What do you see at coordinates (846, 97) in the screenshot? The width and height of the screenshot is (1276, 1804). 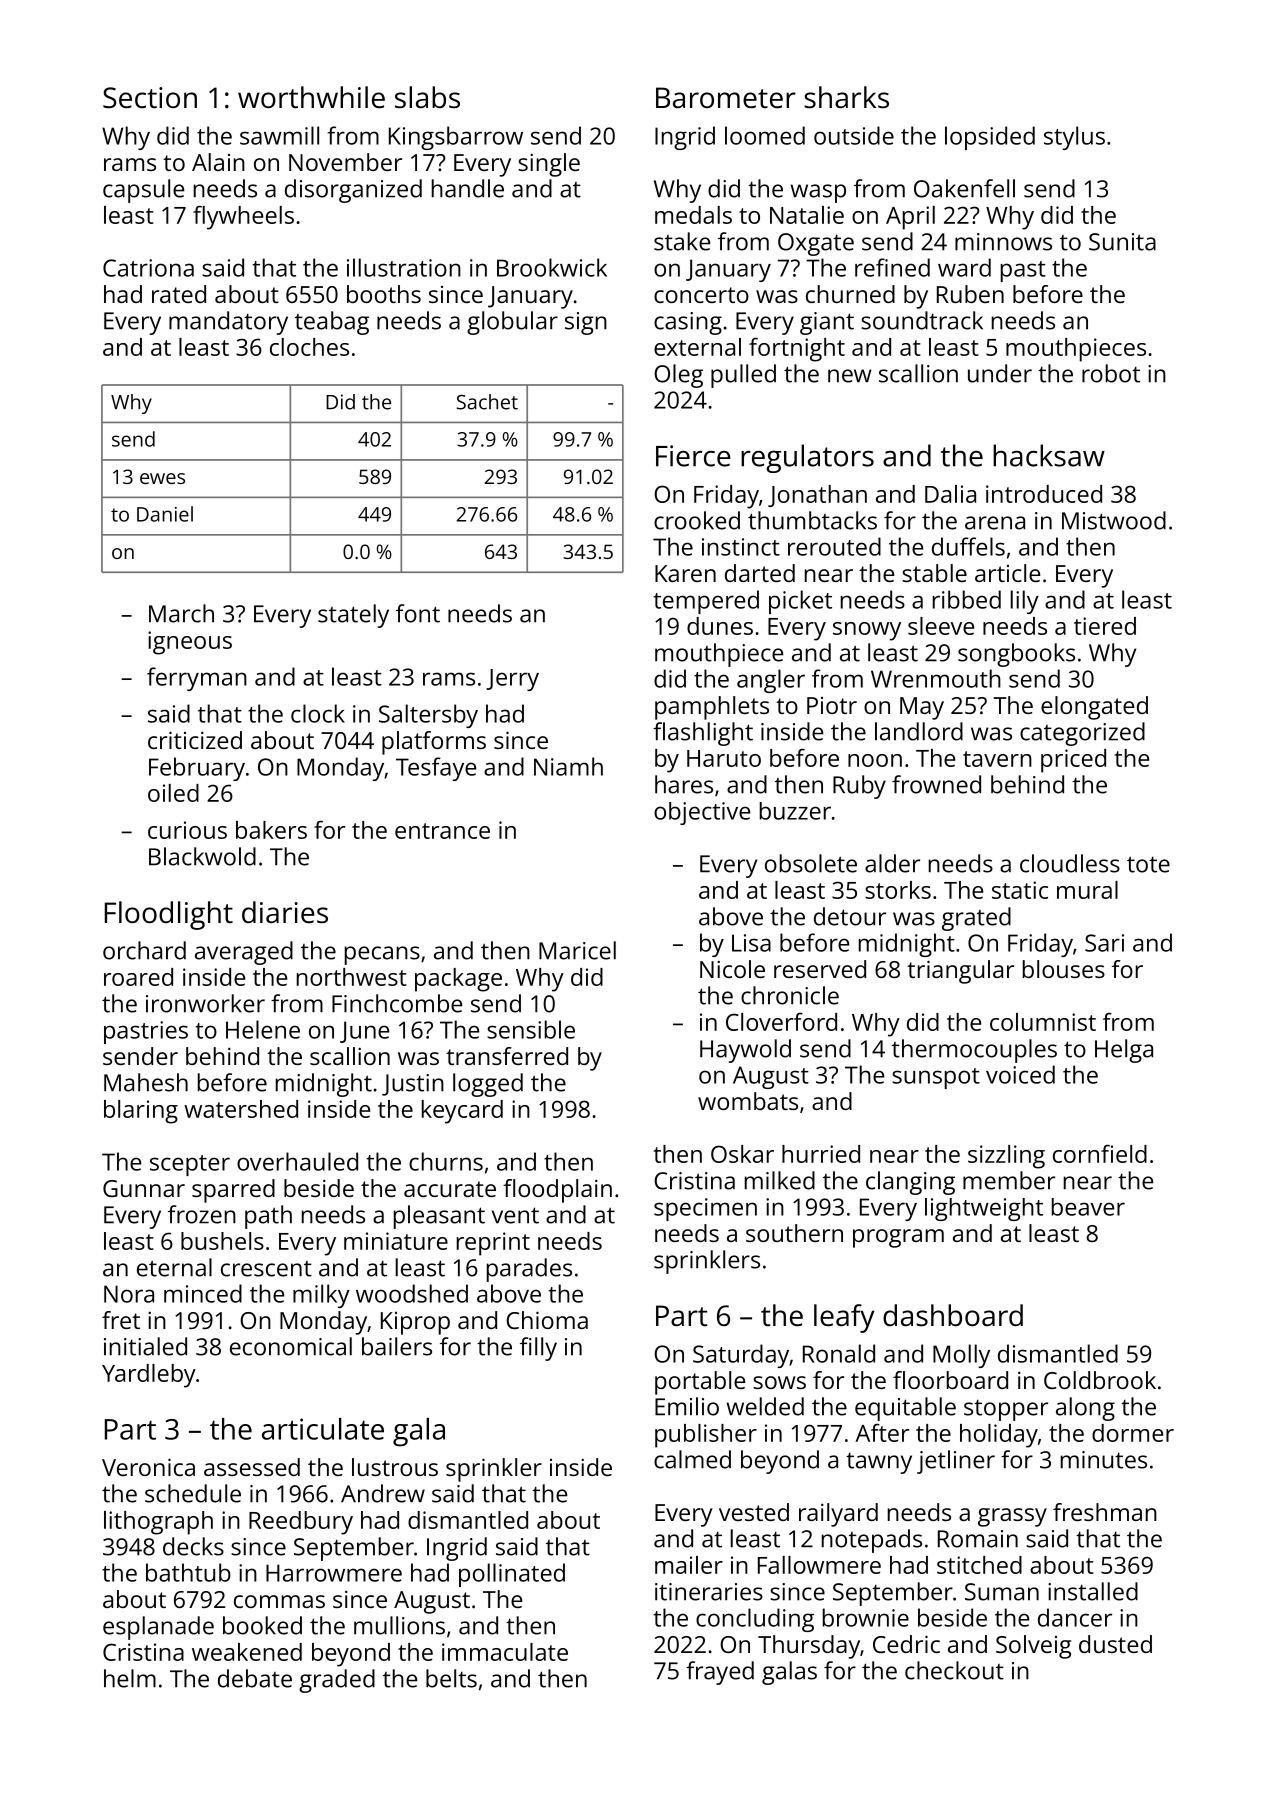 I see `sharks` at bounding box center [846, 97].
